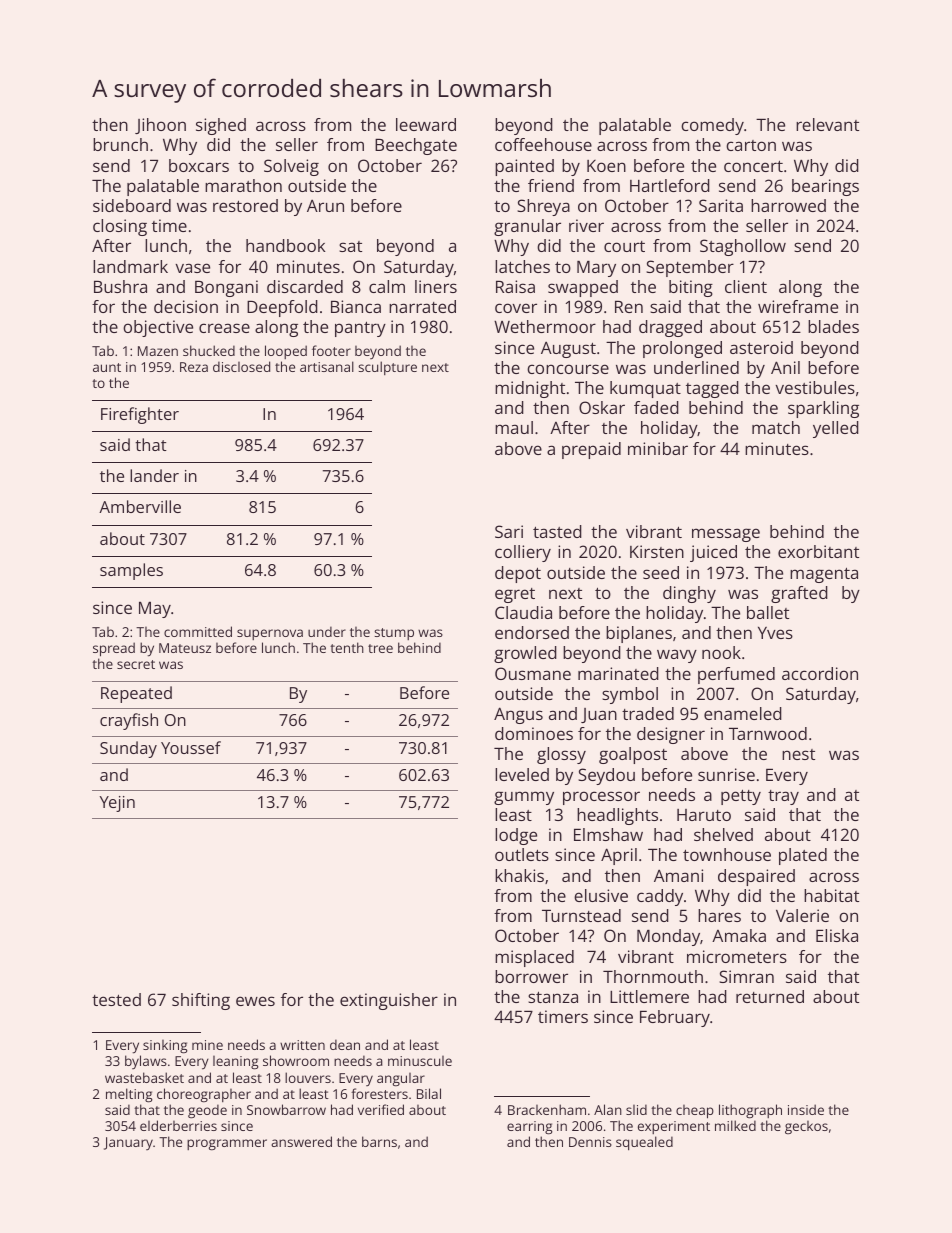 The width and height of the screenshot is (952, 1233). I want to click on Dennis, so click(590, 1142).
